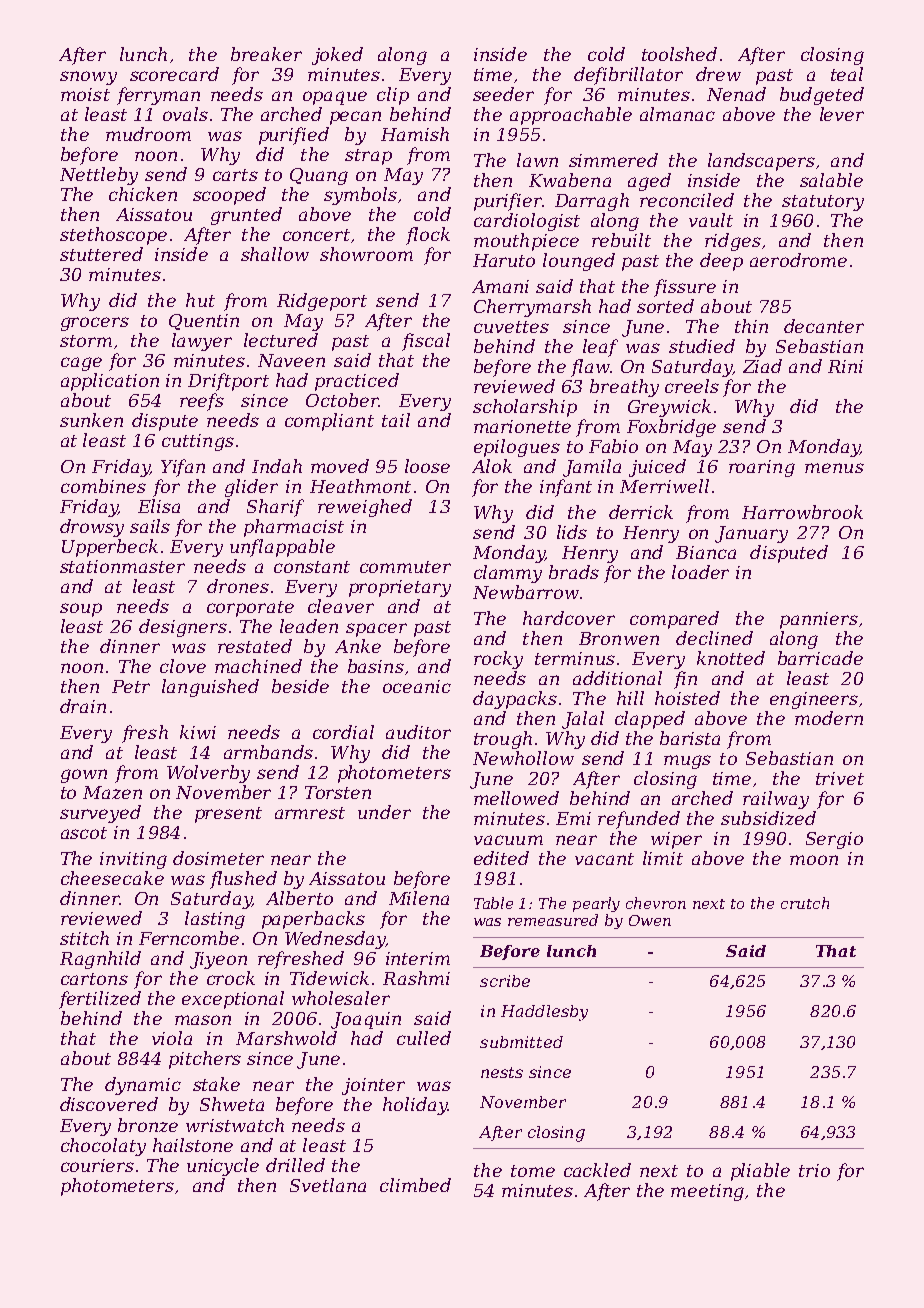 The width and height of the screenshot is (924, 1308). Describe the element at coordinates (505, 981) in the screenshot. I see `scribe` at that location.
